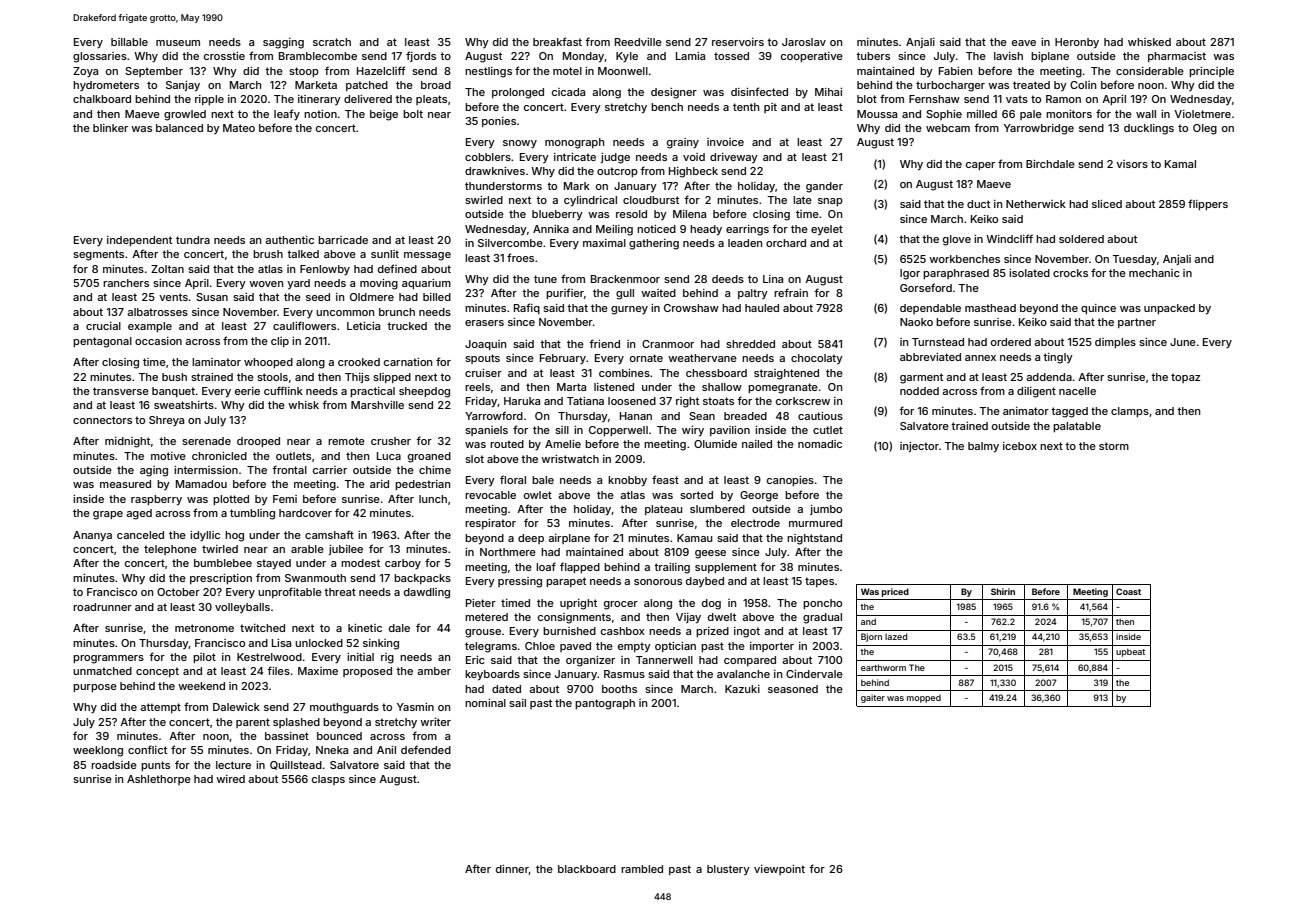 The height and width of the image is (924, 1308). What do you see at coordinates (955, 71) in the image?
I see `Fabien` at bounding box center [955, 71].
